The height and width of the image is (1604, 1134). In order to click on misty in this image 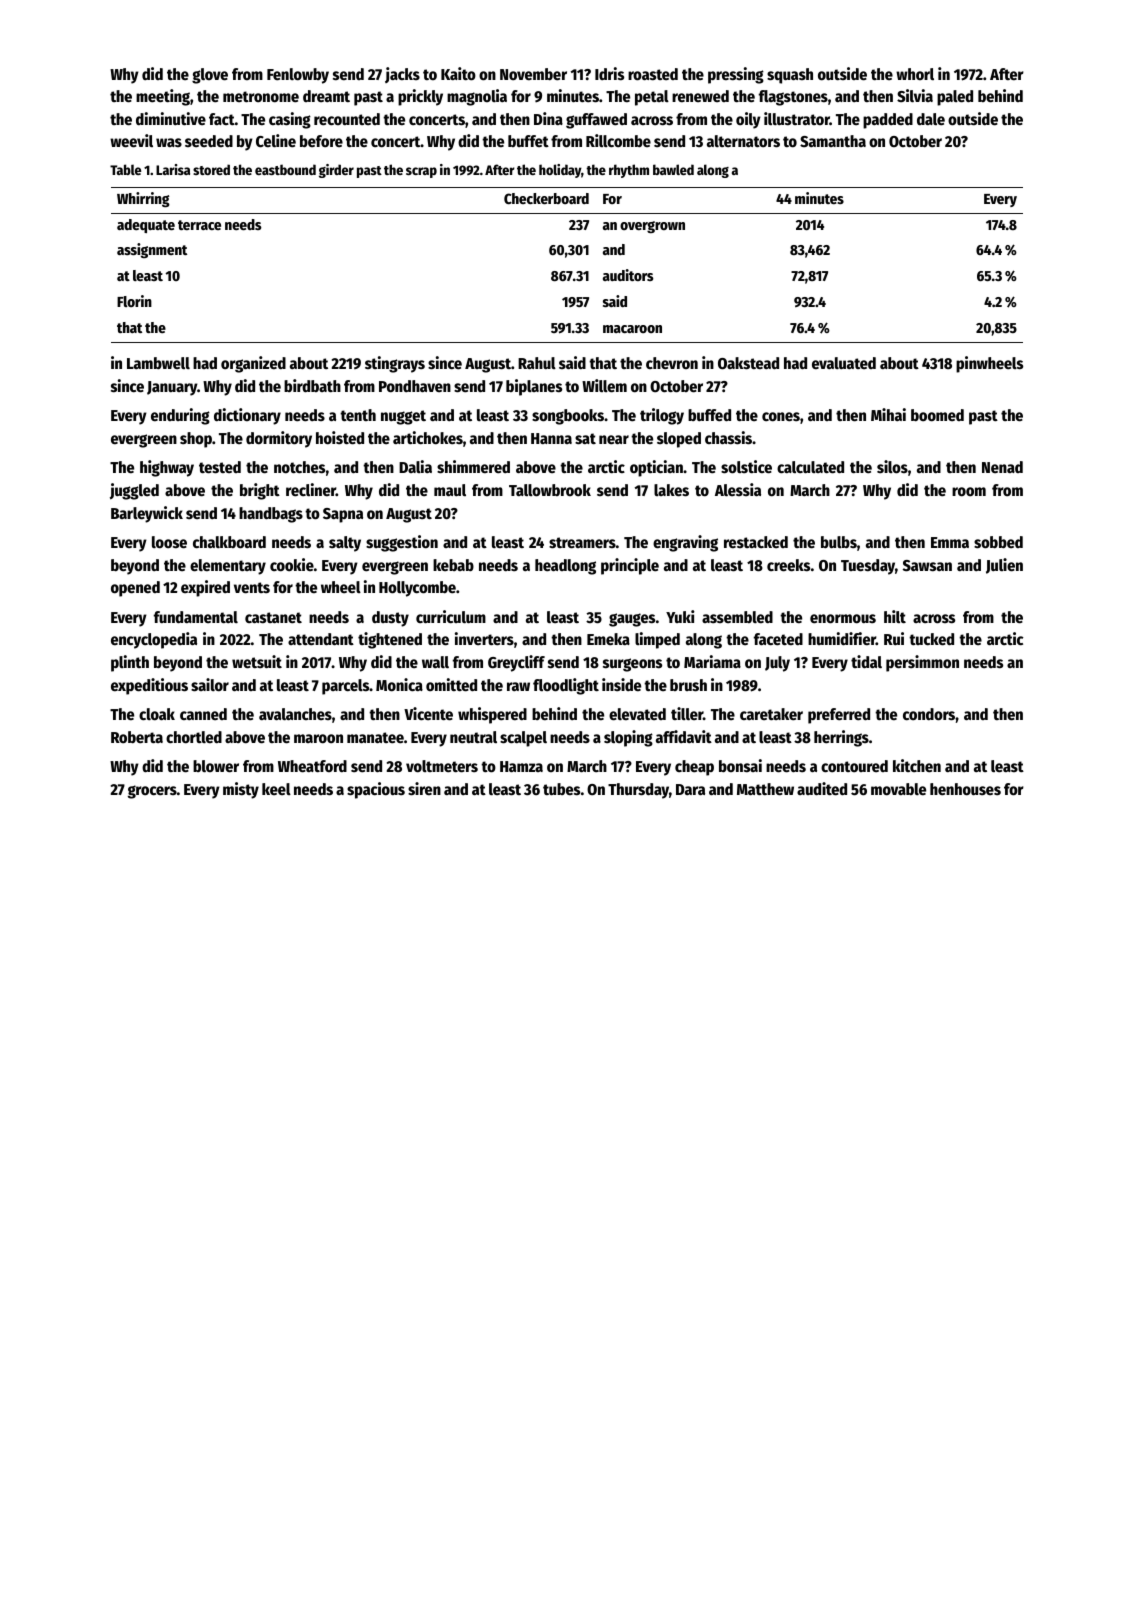, I will do `click(241, 790)`.
